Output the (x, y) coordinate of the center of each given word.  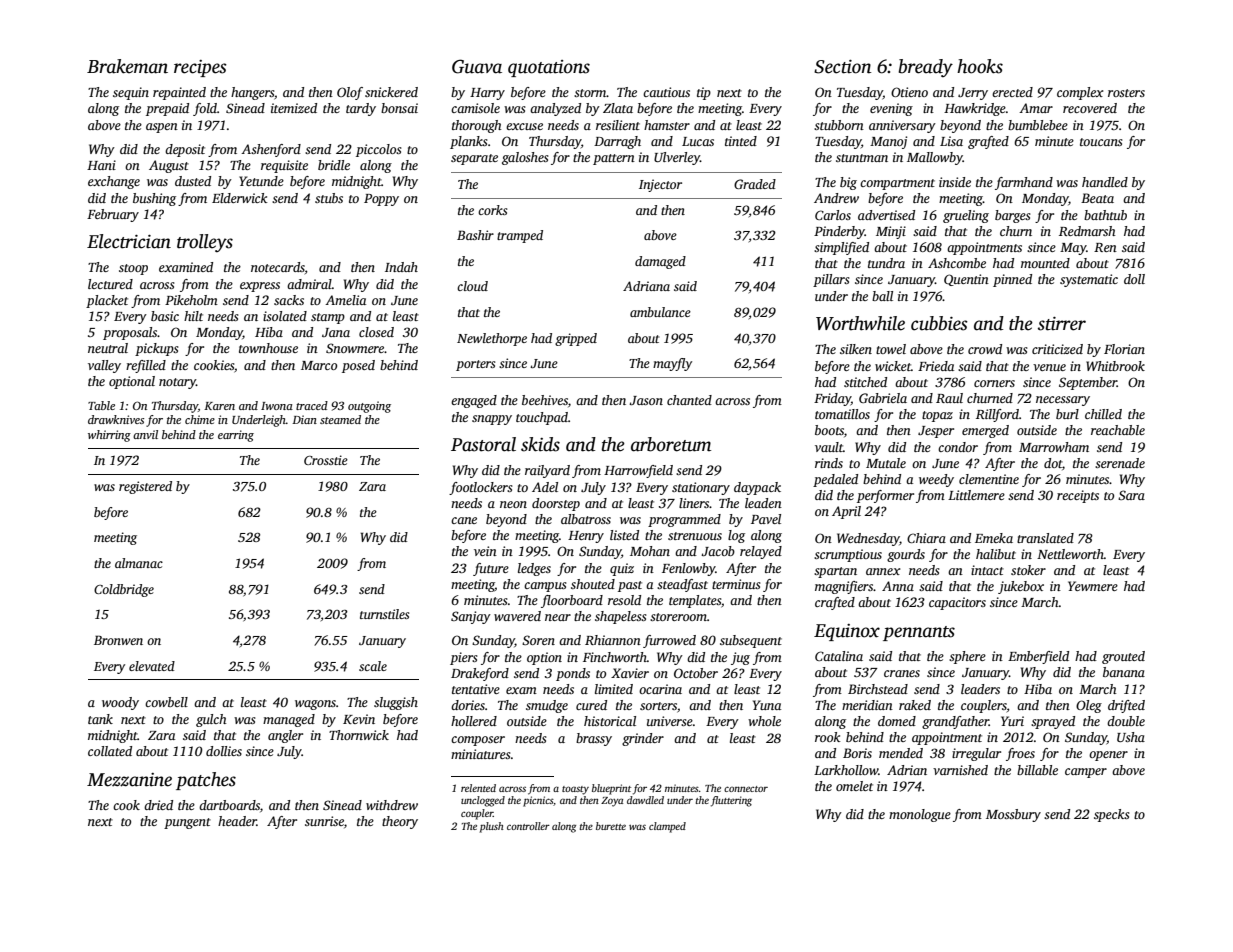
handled (1105, 182)
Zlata (618, 108)
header (237, 821)
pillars (831, 280)
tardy (361, 109)
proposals (130, 333)
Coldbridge (124, 590)
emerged (985, 431)
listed (624, 535)
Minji (891, 232)
